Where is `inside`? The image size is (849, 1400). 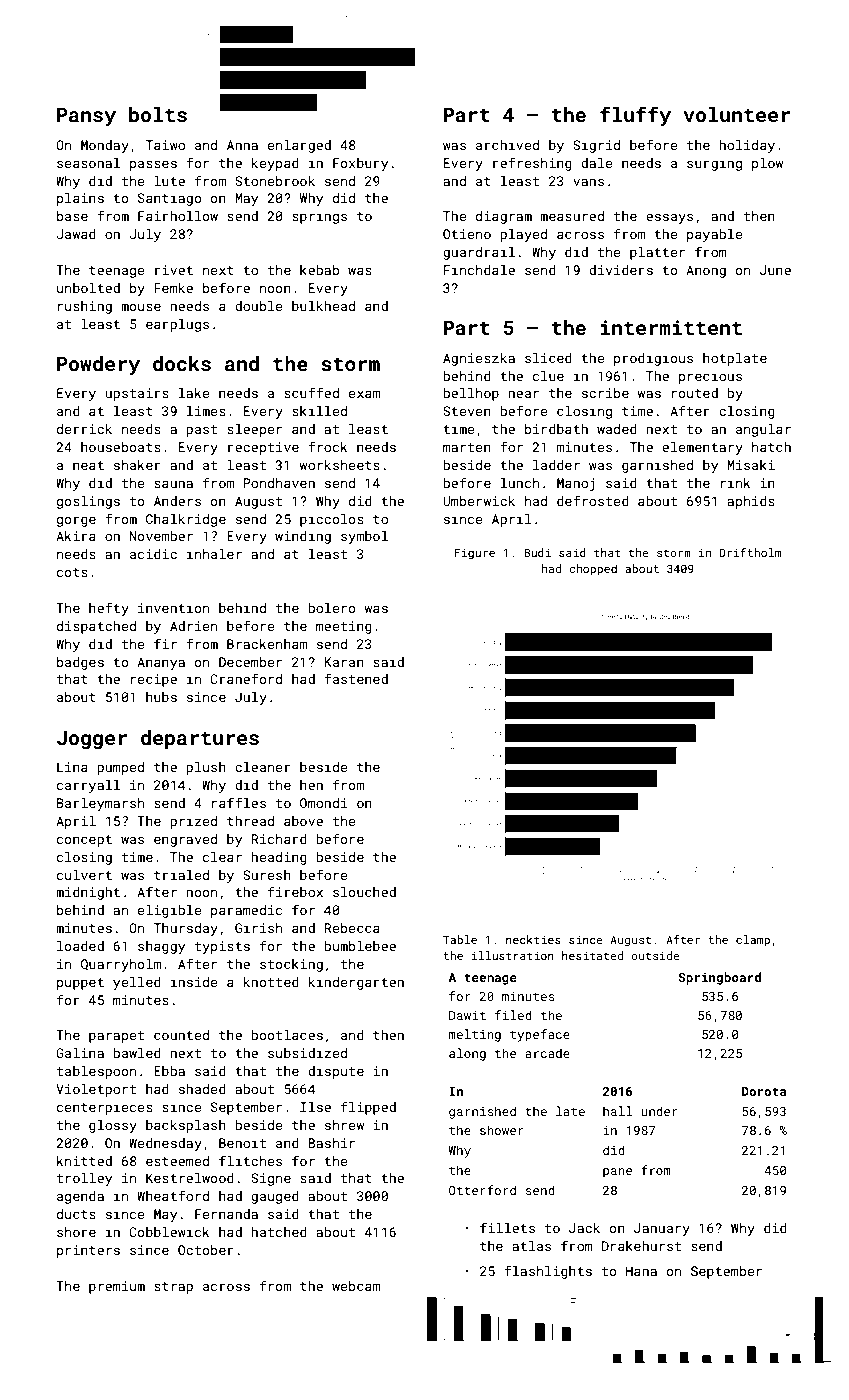
inside is located at coordinates (194, 982).
